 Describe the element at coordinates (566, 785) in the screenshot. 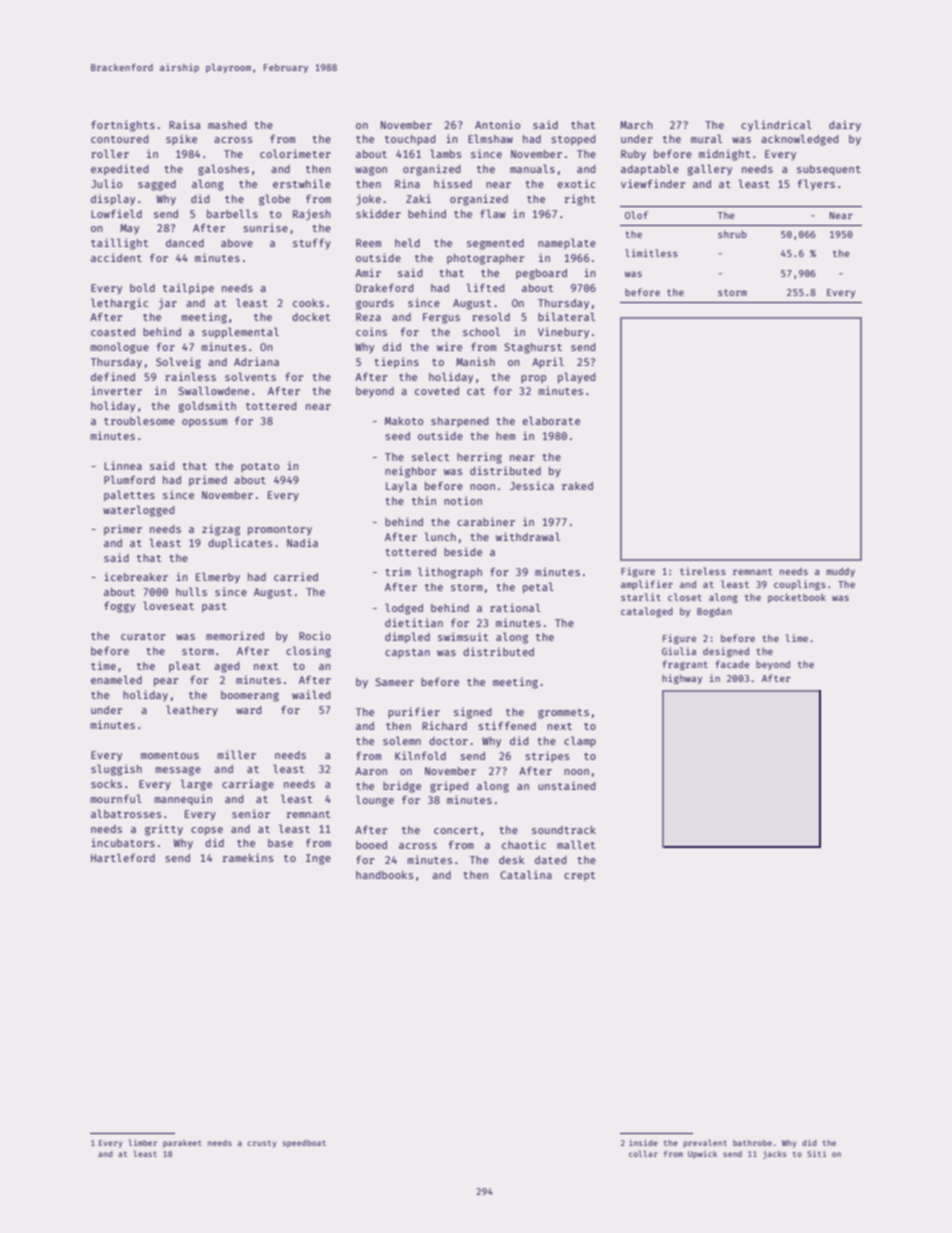

I see `unstained` at that location.
